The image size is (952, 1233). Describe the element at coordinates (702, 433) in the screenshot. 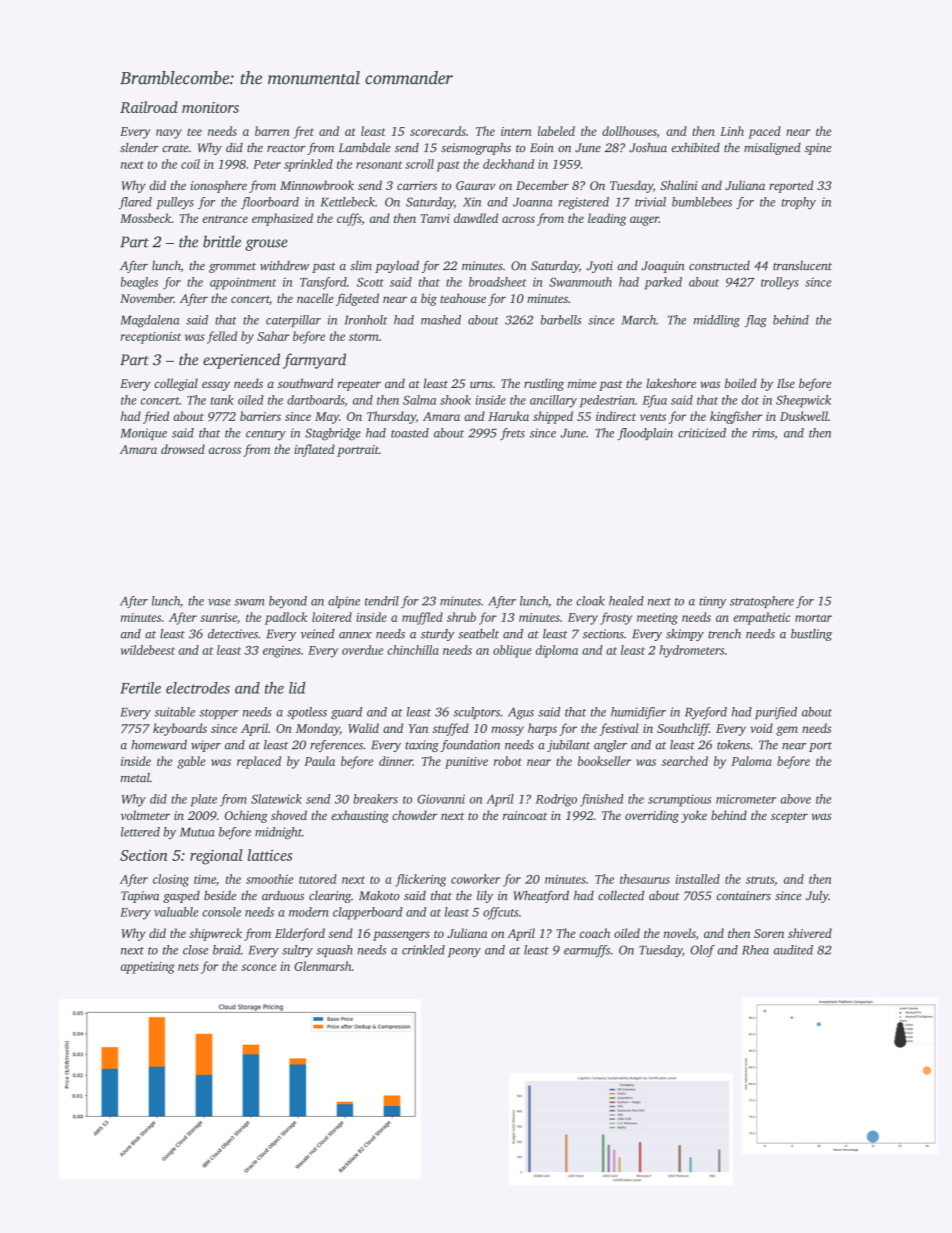

I see `criticized` at that location.
